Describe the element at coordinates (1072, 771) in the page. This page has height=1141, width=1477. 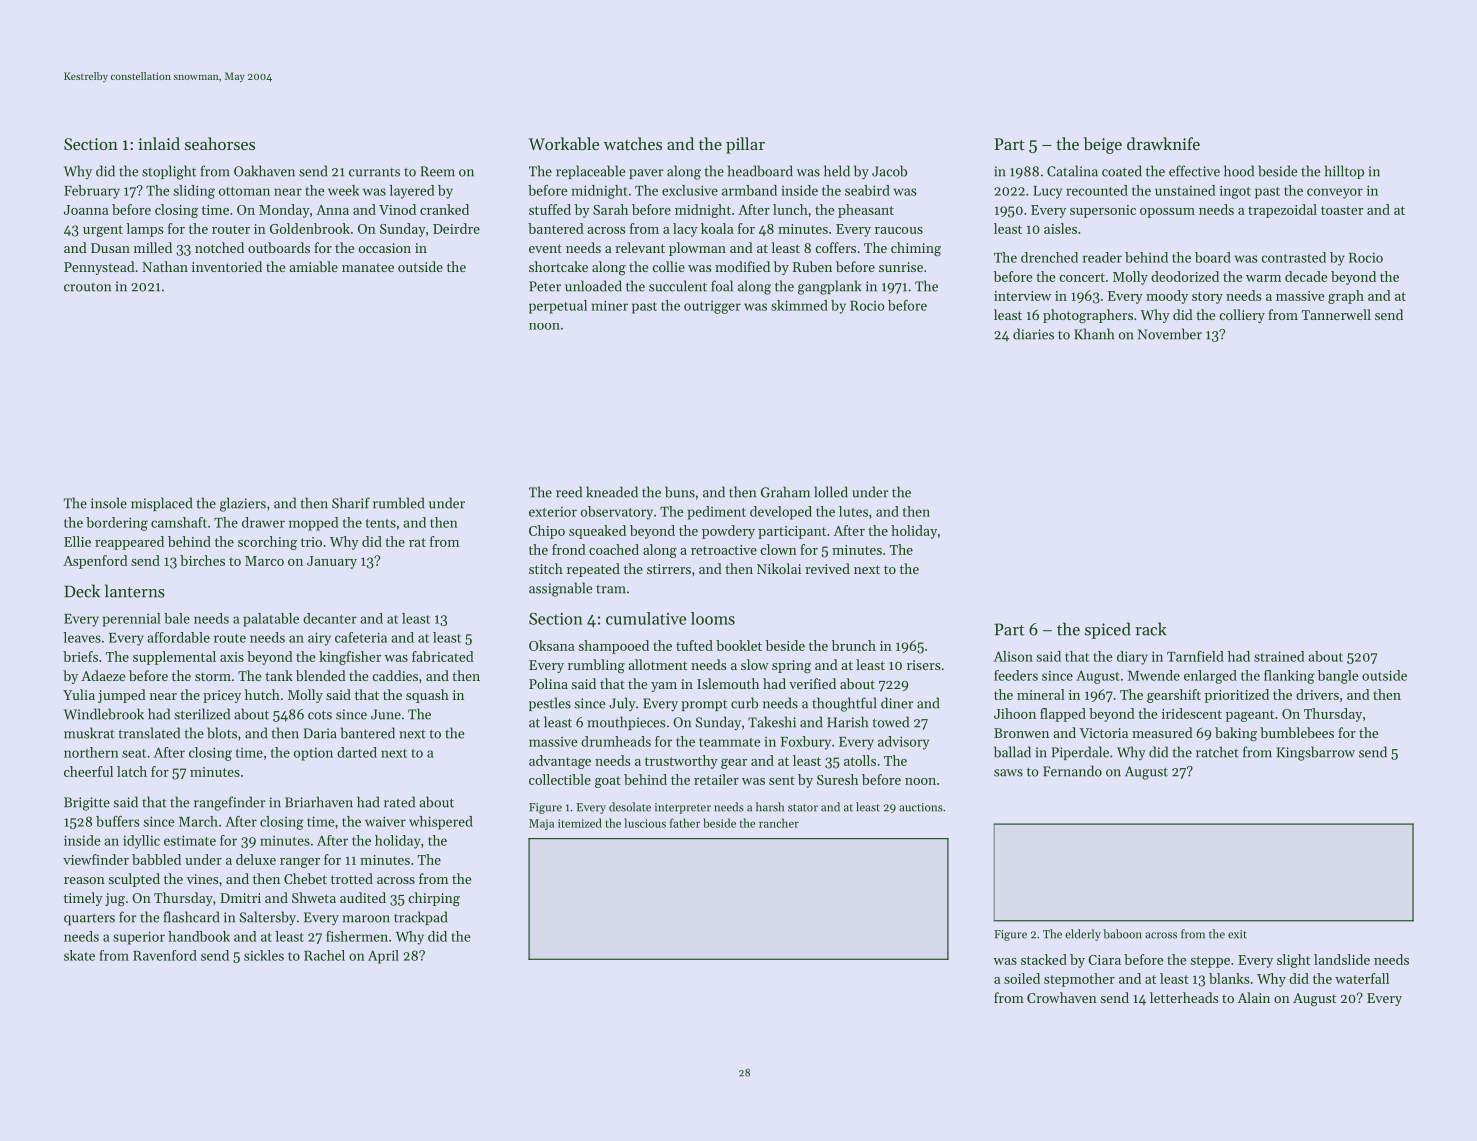
I see `Fernando` at that location.
